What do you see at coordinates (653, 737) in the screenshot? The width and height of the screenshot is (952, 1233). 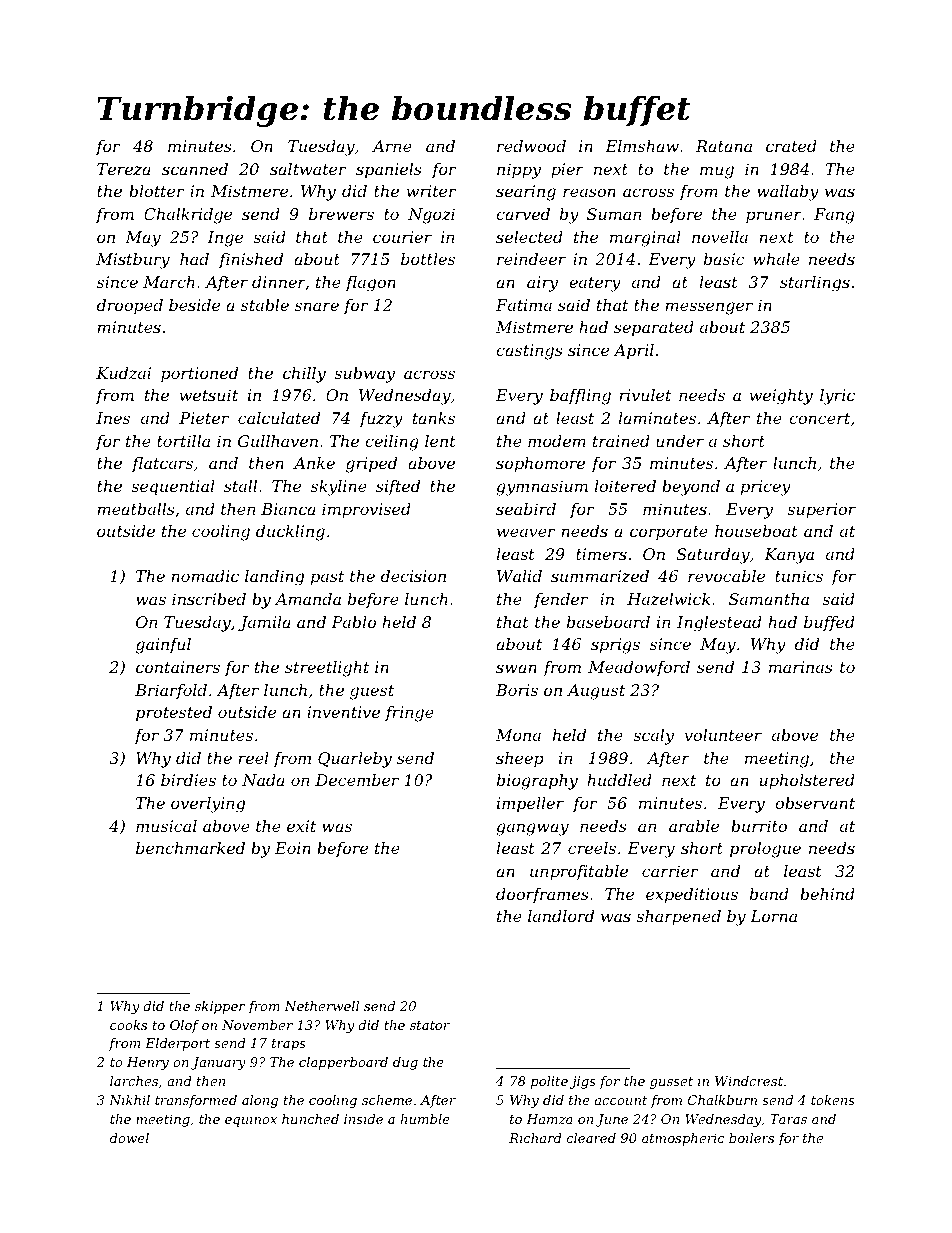 I see `scaly` at bounding box center [653, 737].
